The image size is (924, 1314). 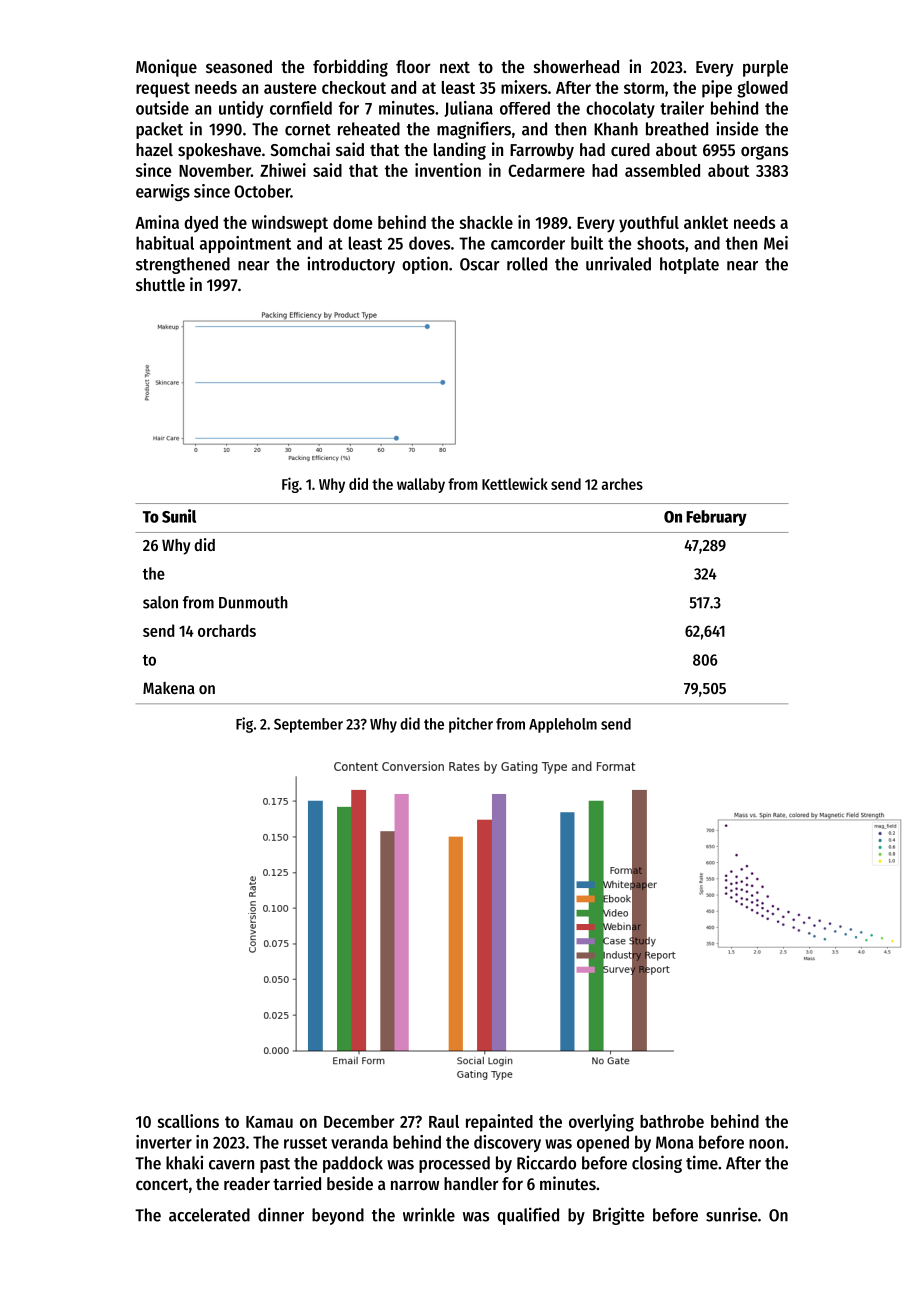 I want to click on Makena, so click(x=169, y=688).
